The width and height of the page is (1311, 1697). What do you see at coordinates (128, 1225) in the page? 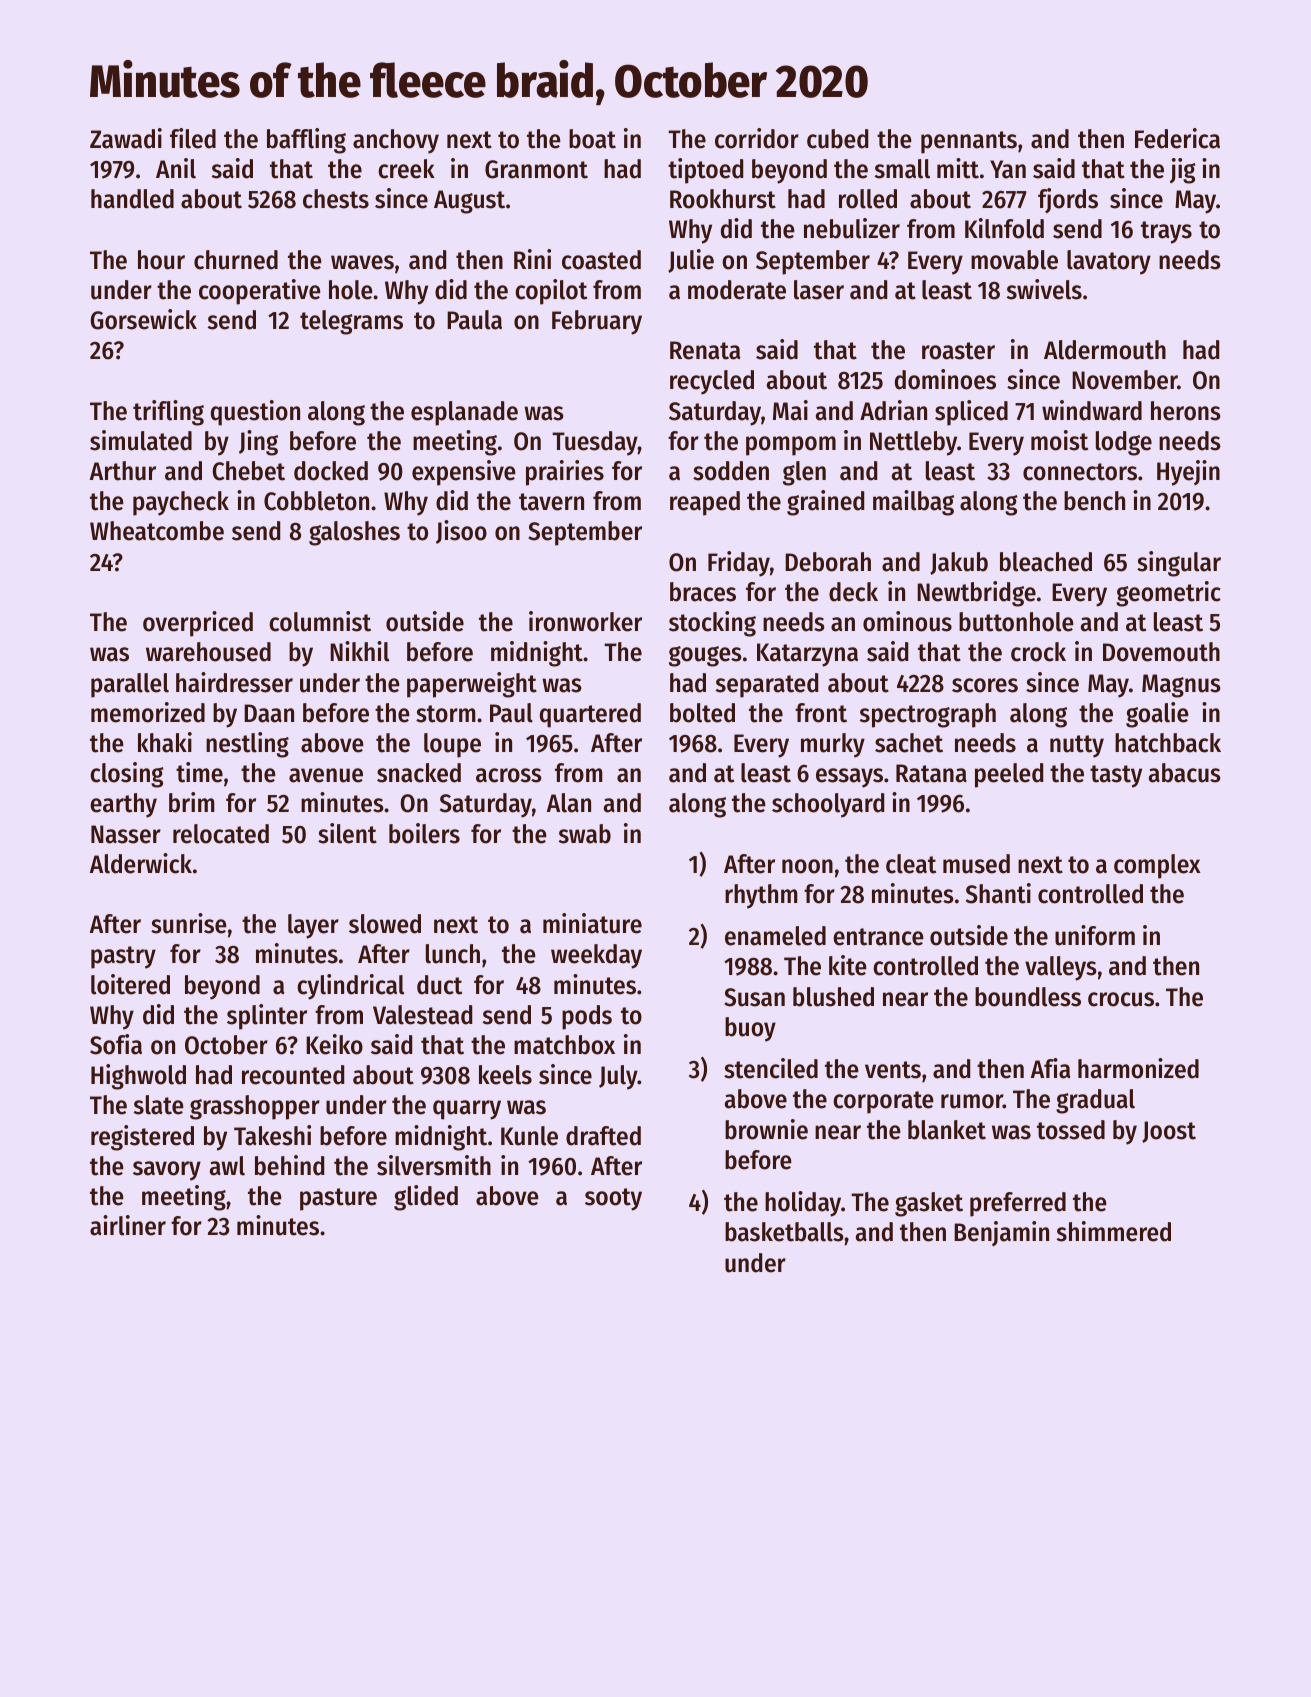
I see `airliner` at bounding box center [128, 1225].
